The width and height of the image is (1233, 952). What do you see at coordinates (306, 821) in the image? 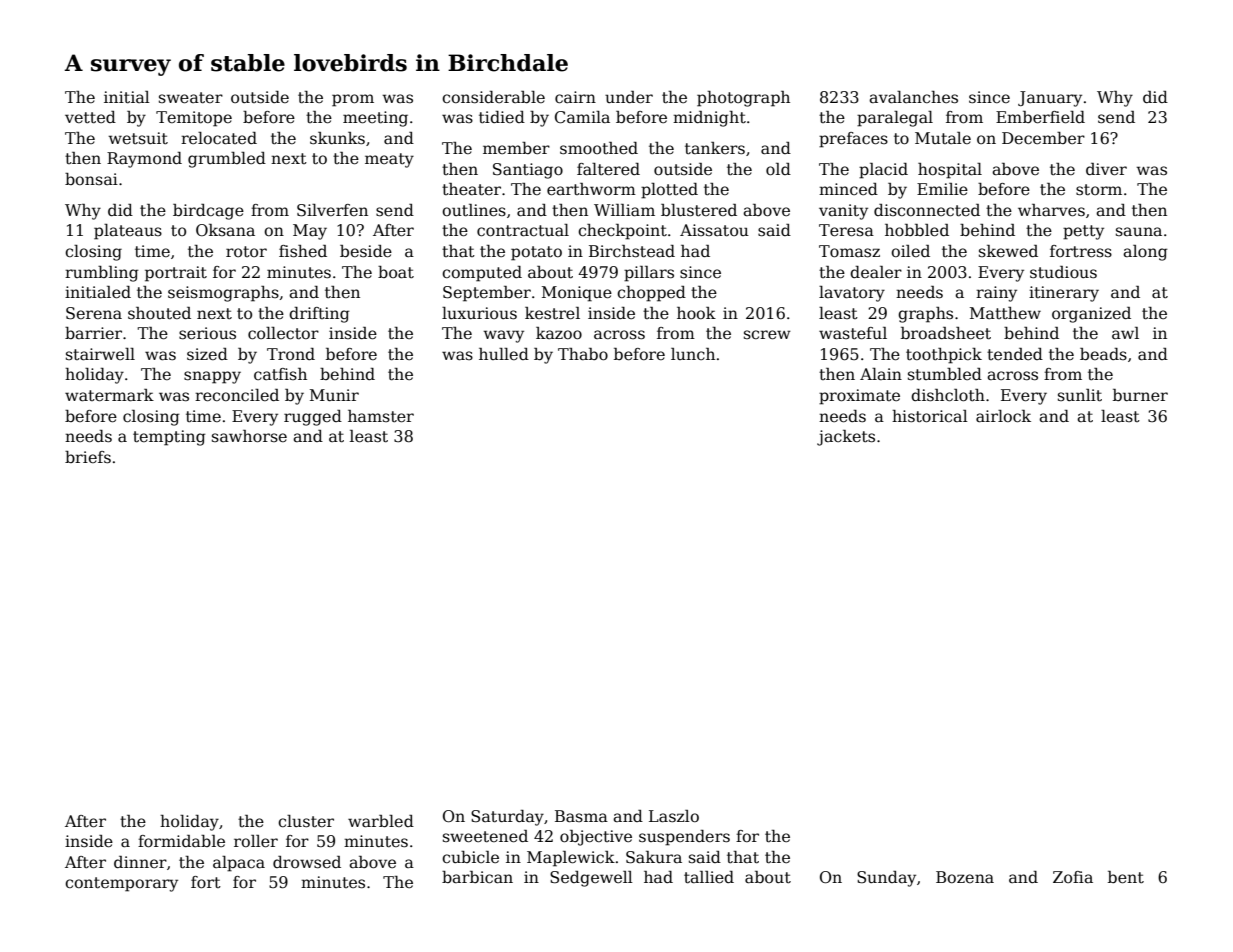
I see `cluster` at bounding box center [306, 821].
